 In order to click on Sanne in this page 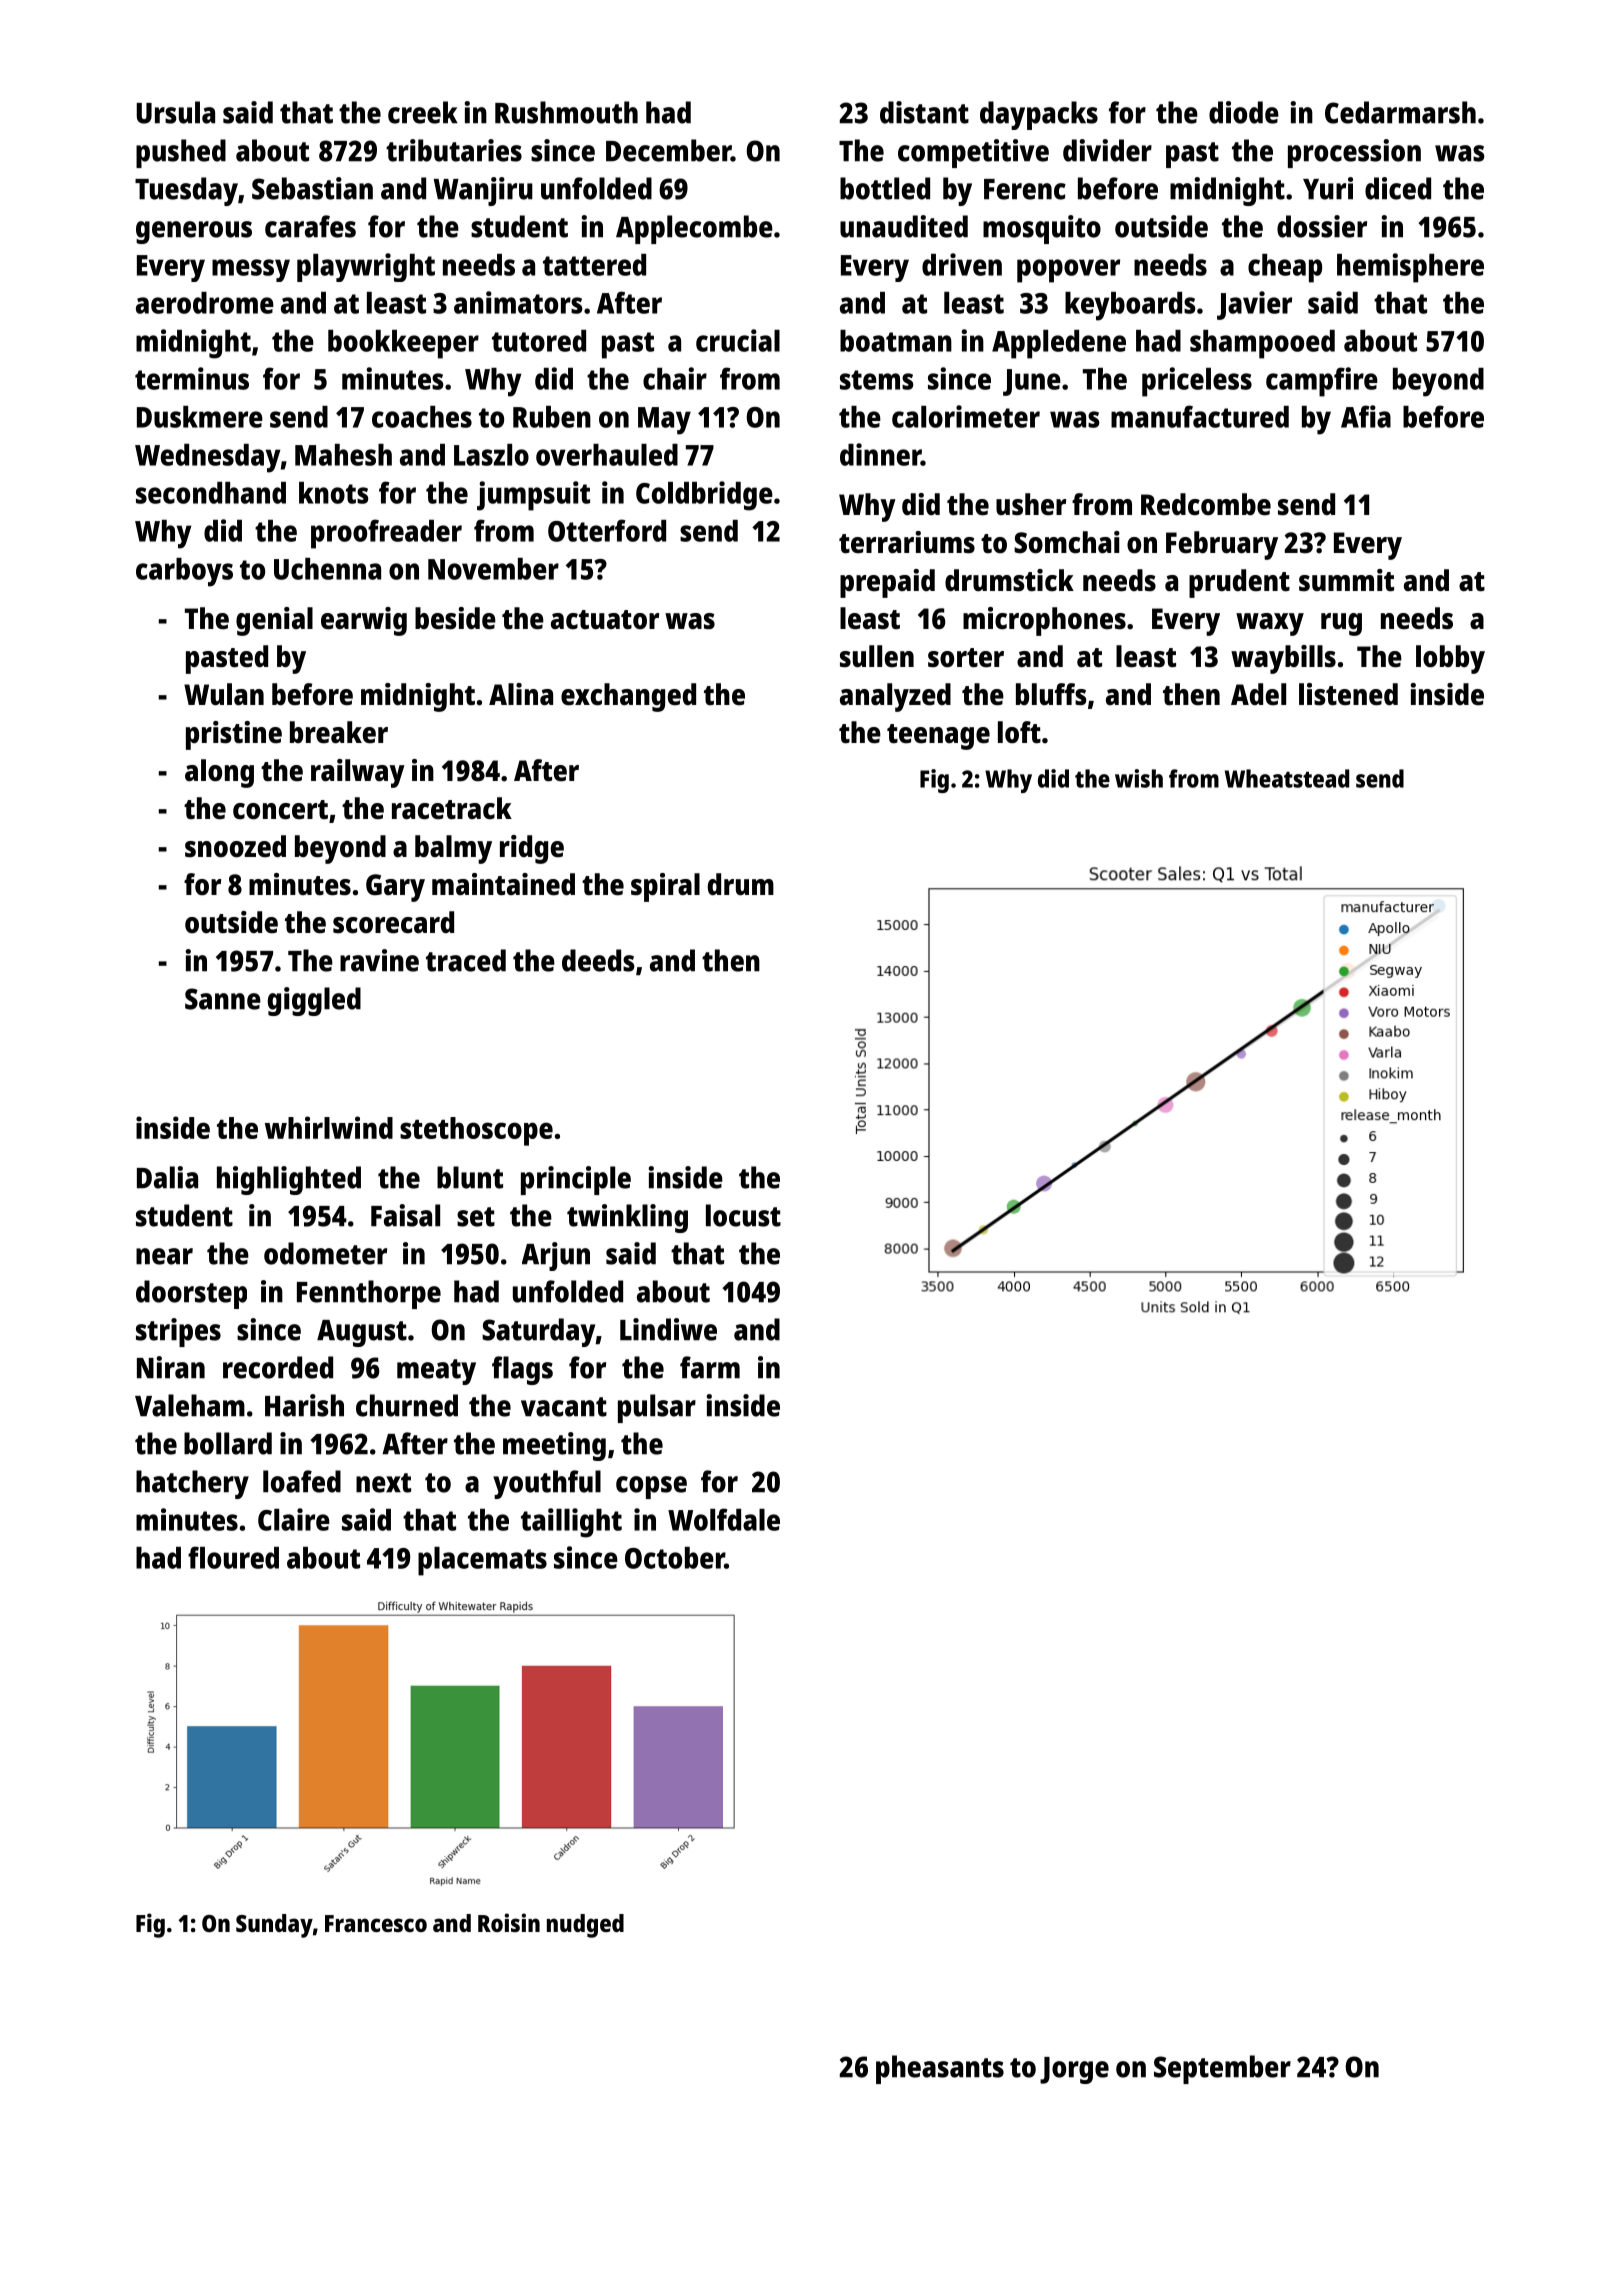, I will do `click(223, 999)`.
